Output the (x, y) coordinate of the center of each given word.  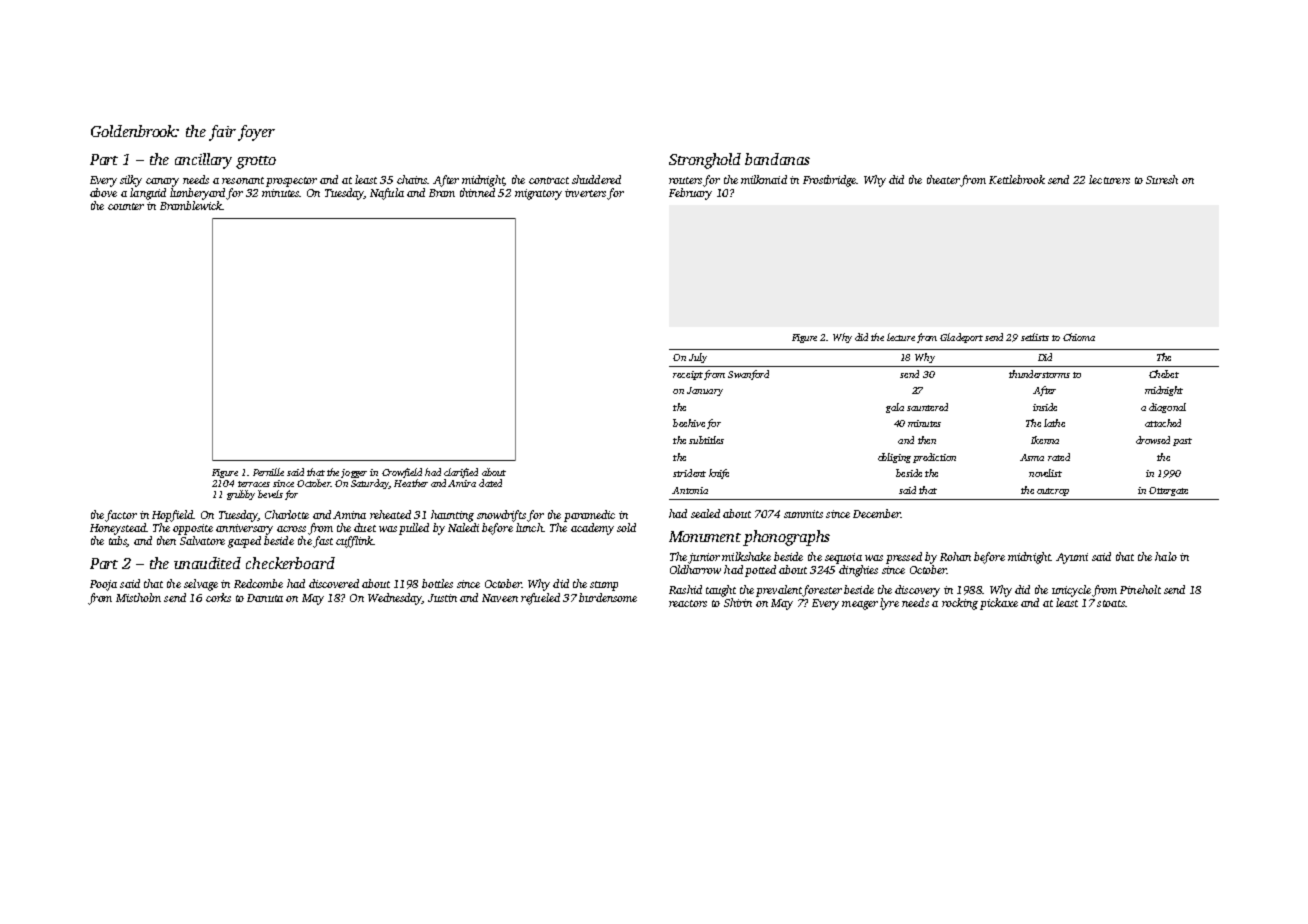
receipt (688, 375)
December (877, 513)
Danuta (265, 598)
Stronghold (705, 161)
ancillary (203, 161)
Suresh (1162, 179)
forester (822, 591)
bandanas (777, 159)
